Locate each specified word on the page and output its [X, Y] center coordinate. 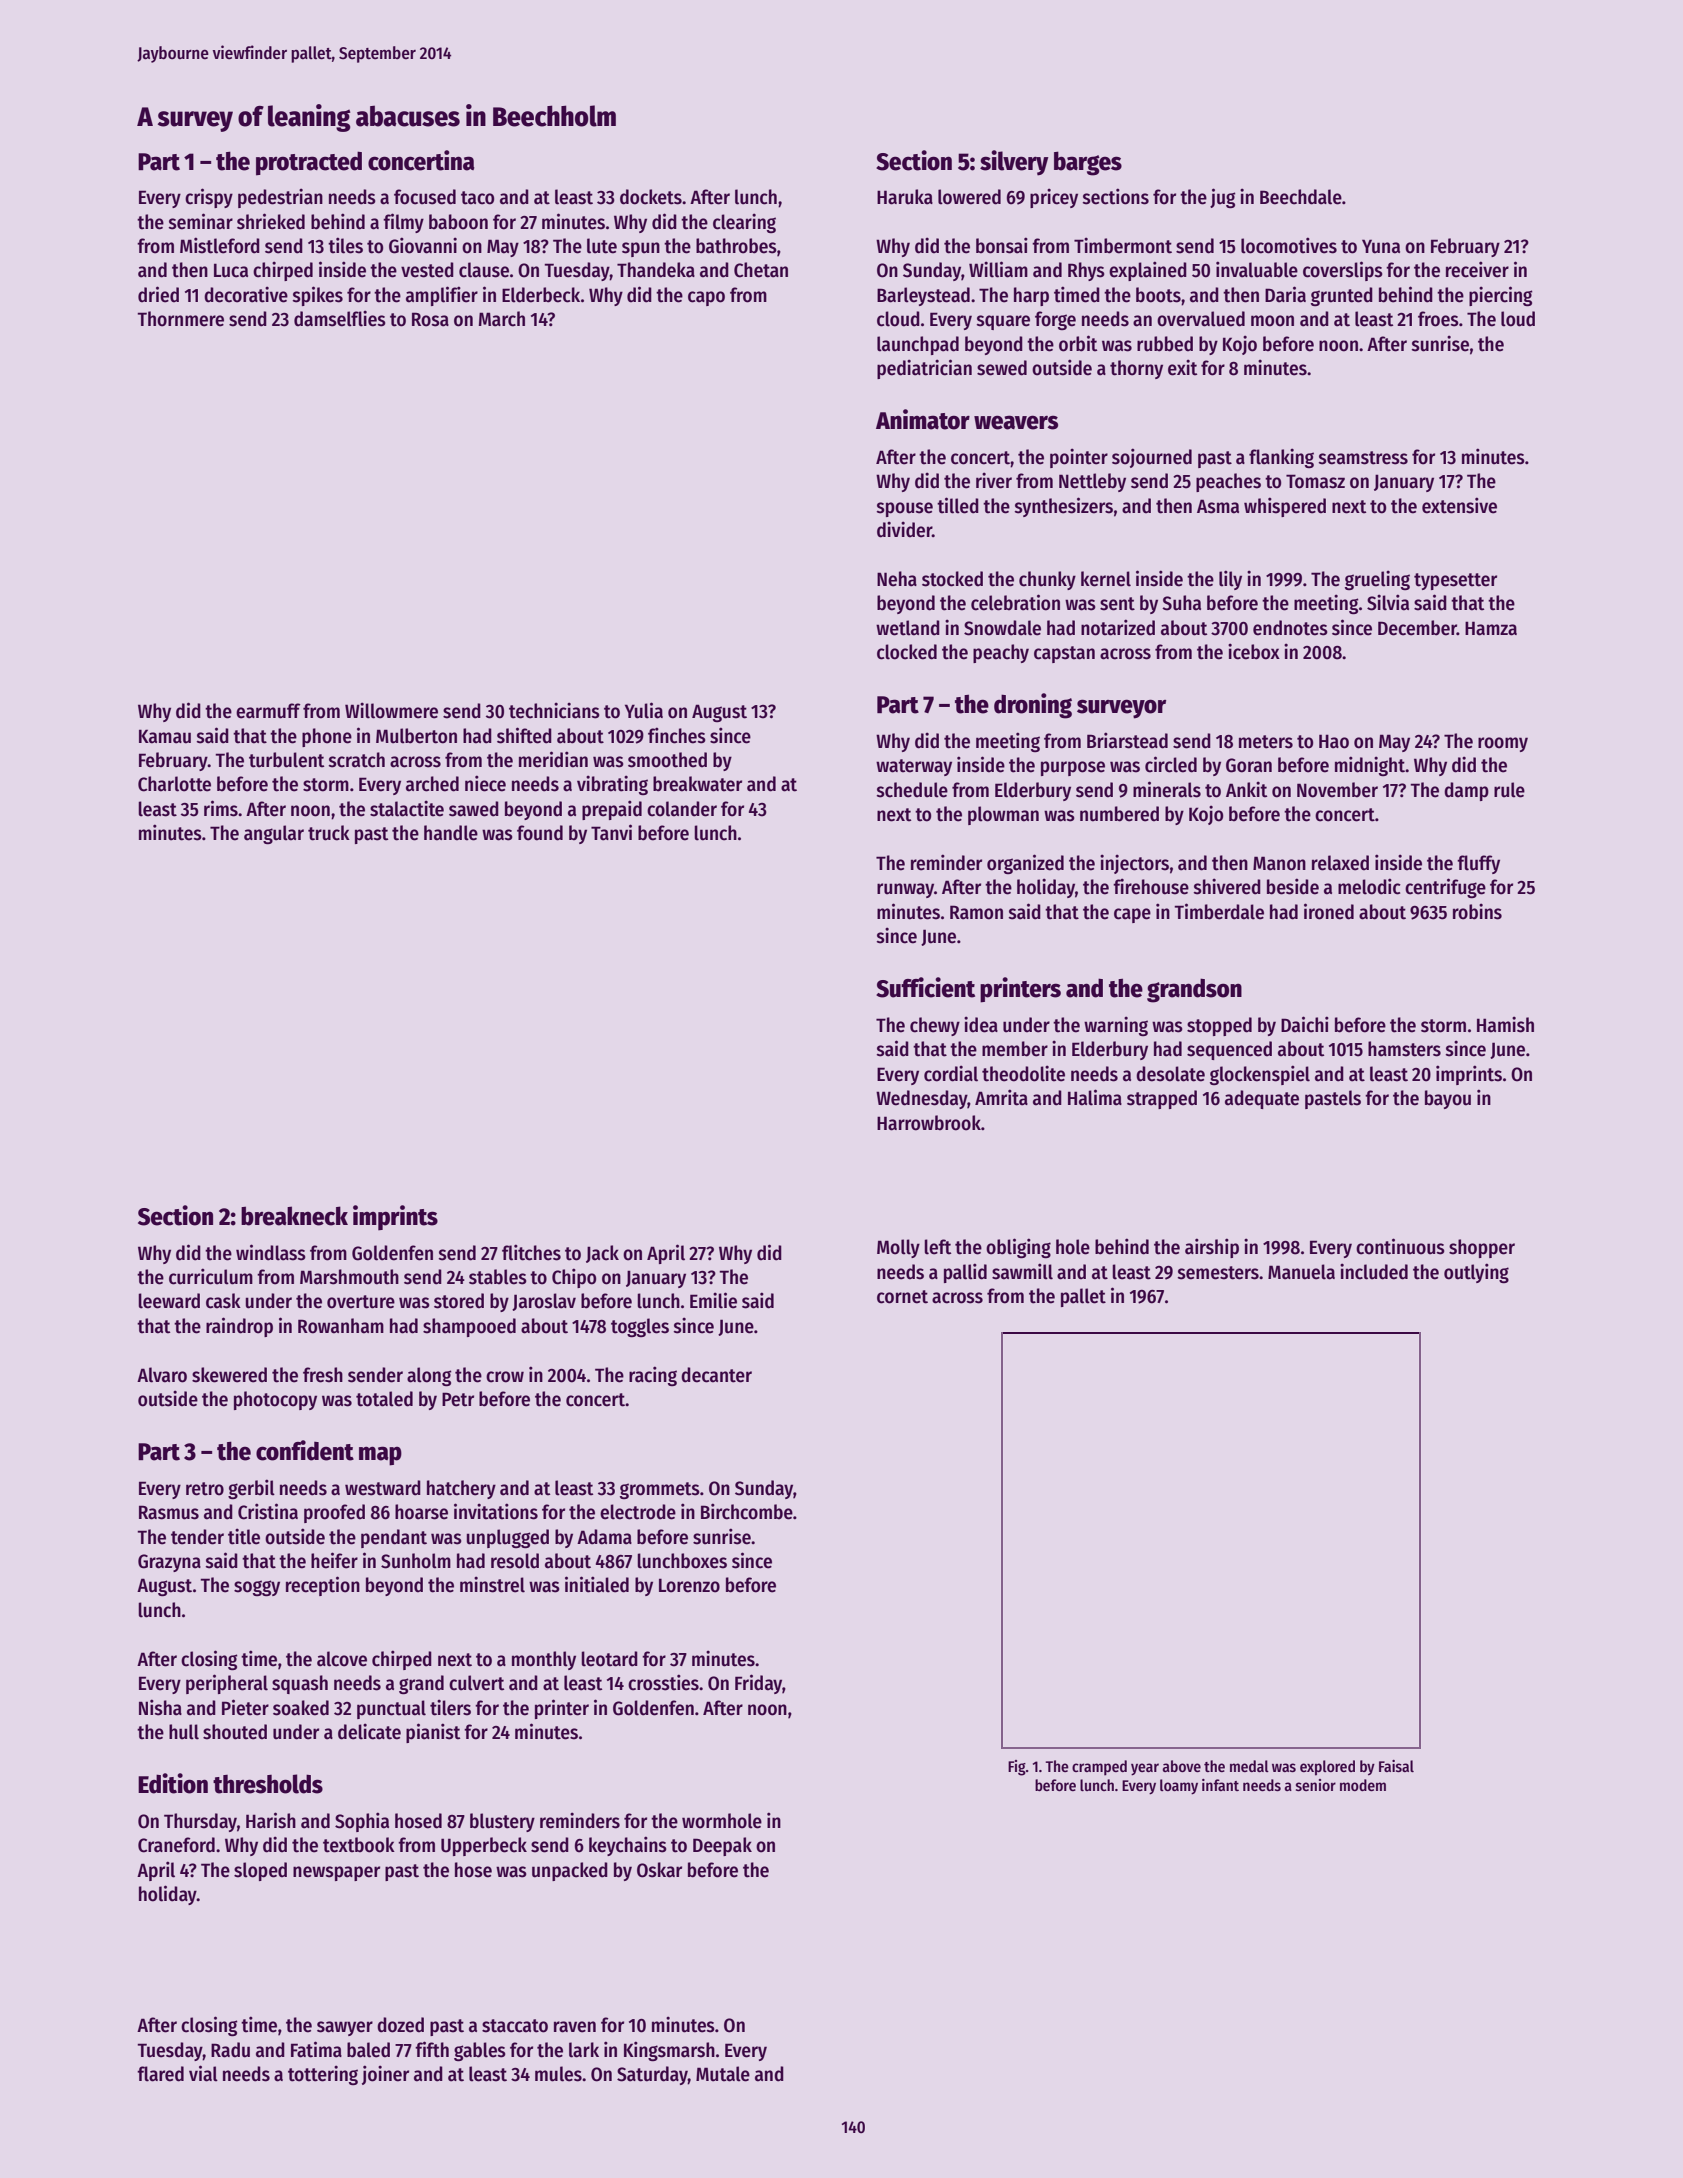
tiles [345, 245]
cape [1132, 915]
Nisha [160, 1707]
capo [706, 298]
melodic [1369, 886]
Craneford [176, 1845]
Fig [1017, 1768]
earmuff [268, 711]
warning [1116, 1026]
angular [274, 834]
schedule [912, 790]
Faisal [1396, 1766]
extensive [1459, 505]
